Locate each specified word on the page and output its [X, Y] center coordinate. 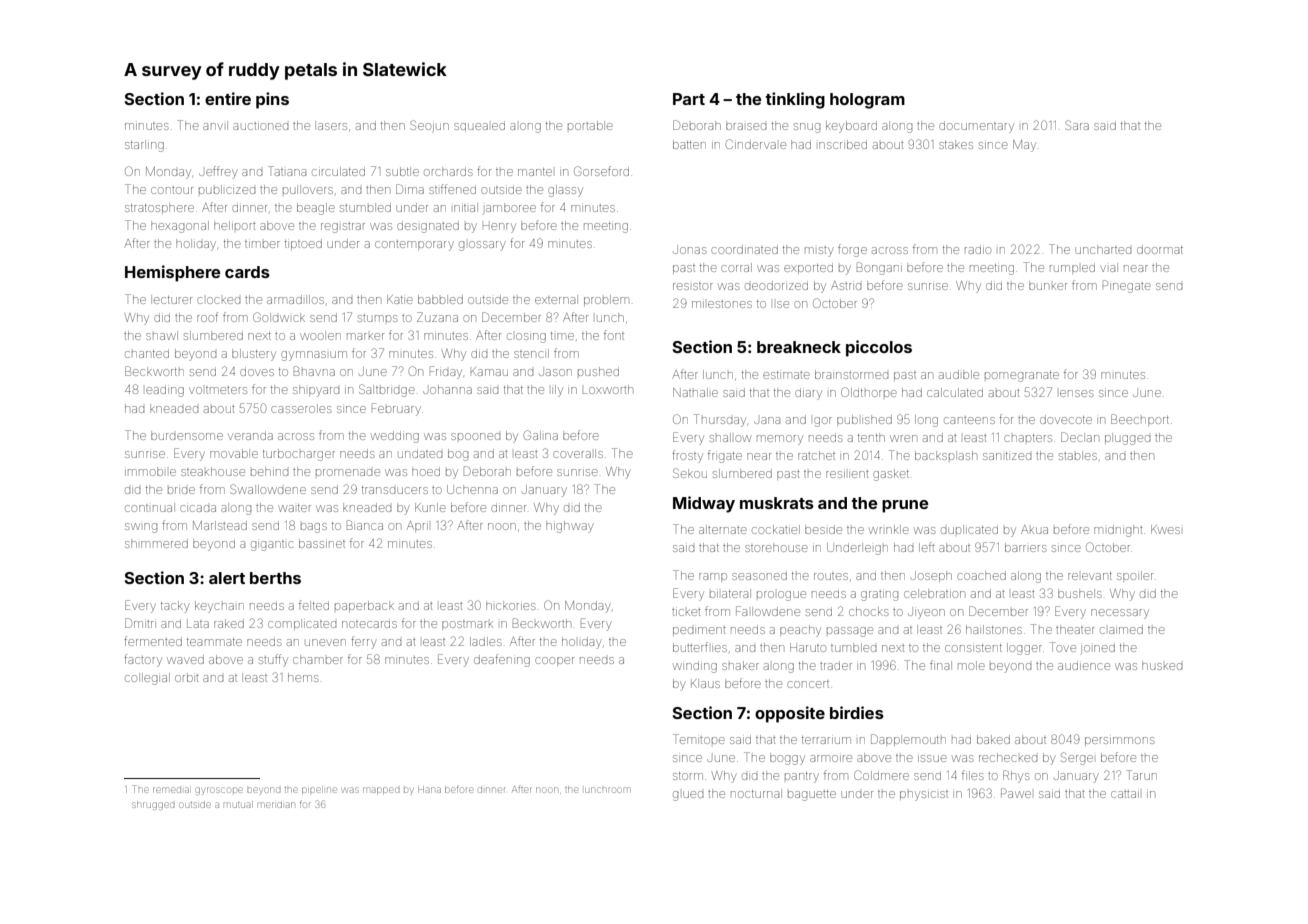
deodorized [776, 285]
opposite [790, 714]
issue [932, 758]
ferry [364, 642]
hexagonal [180, 227]
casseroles [301, 408]
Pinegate [1127, 286]
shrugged [153, 805]
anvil [215, 125]
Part [689, 99]
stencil [531, 353]
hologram [867, 101]
